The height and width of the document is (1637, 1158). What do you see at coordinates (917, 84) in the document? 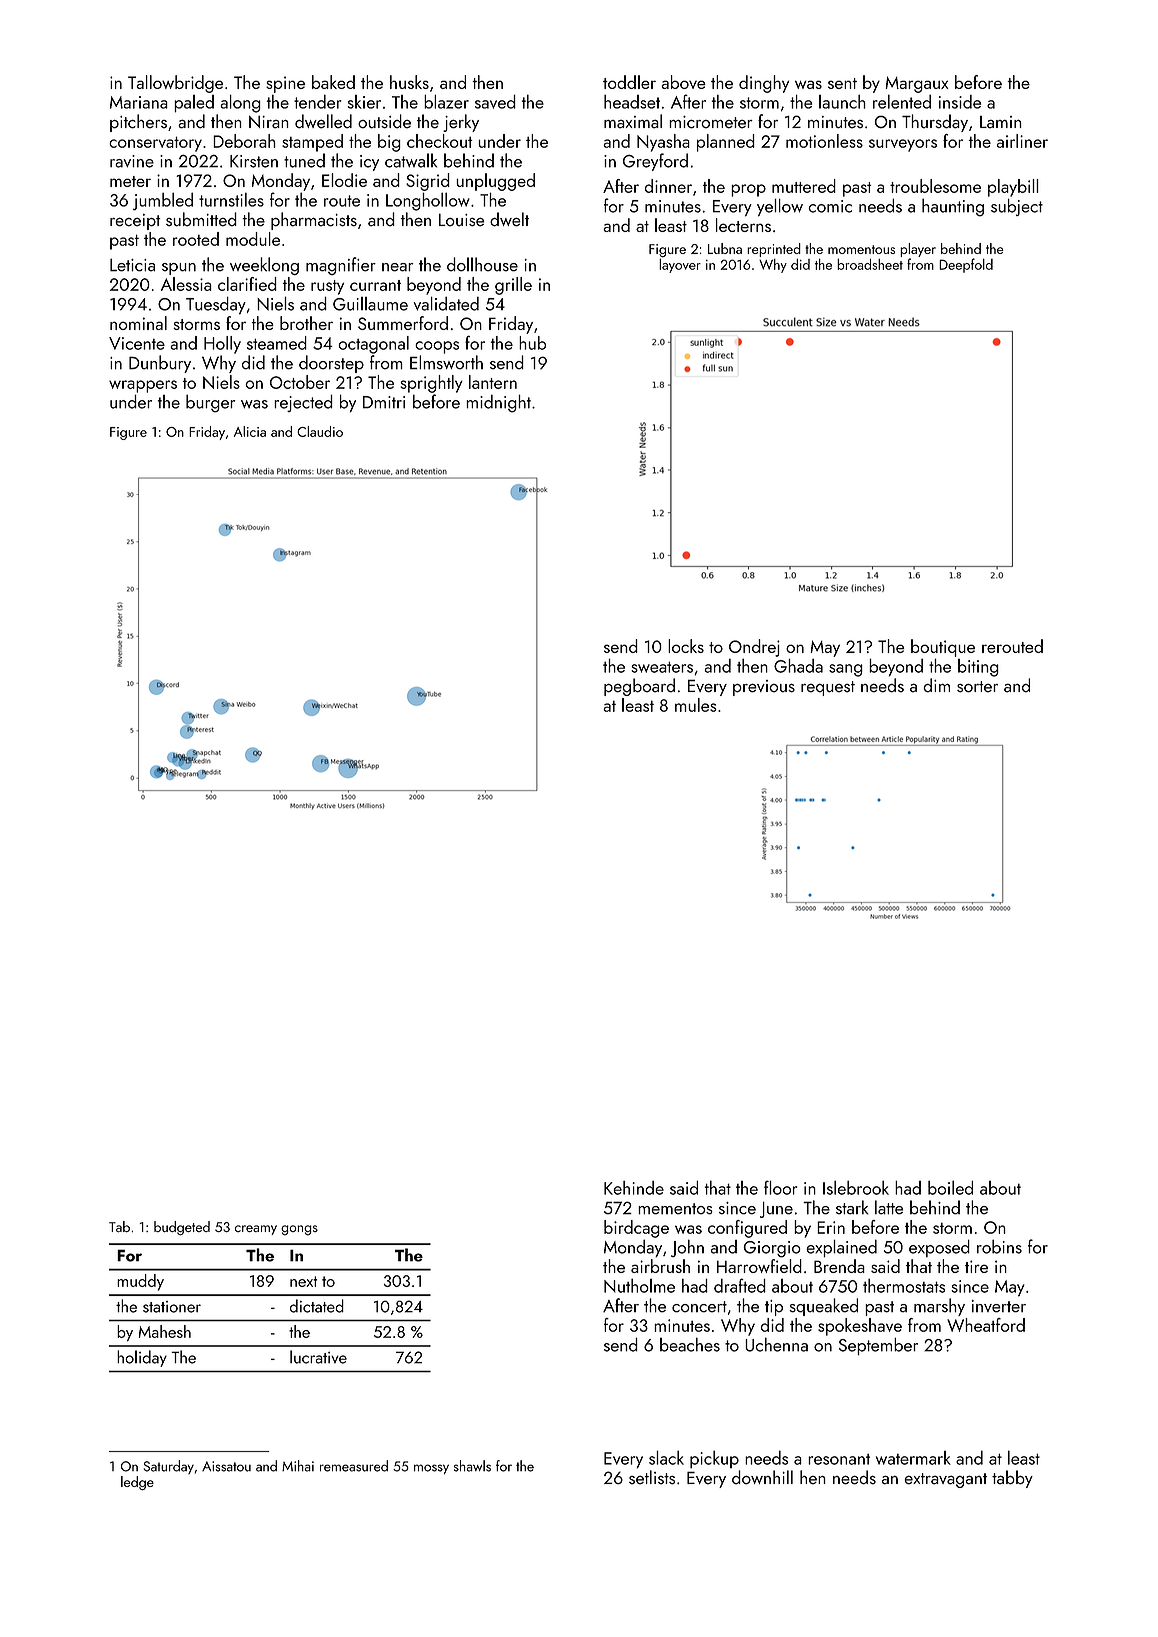
I see `Margaux` at bounding box center [917, 84].
